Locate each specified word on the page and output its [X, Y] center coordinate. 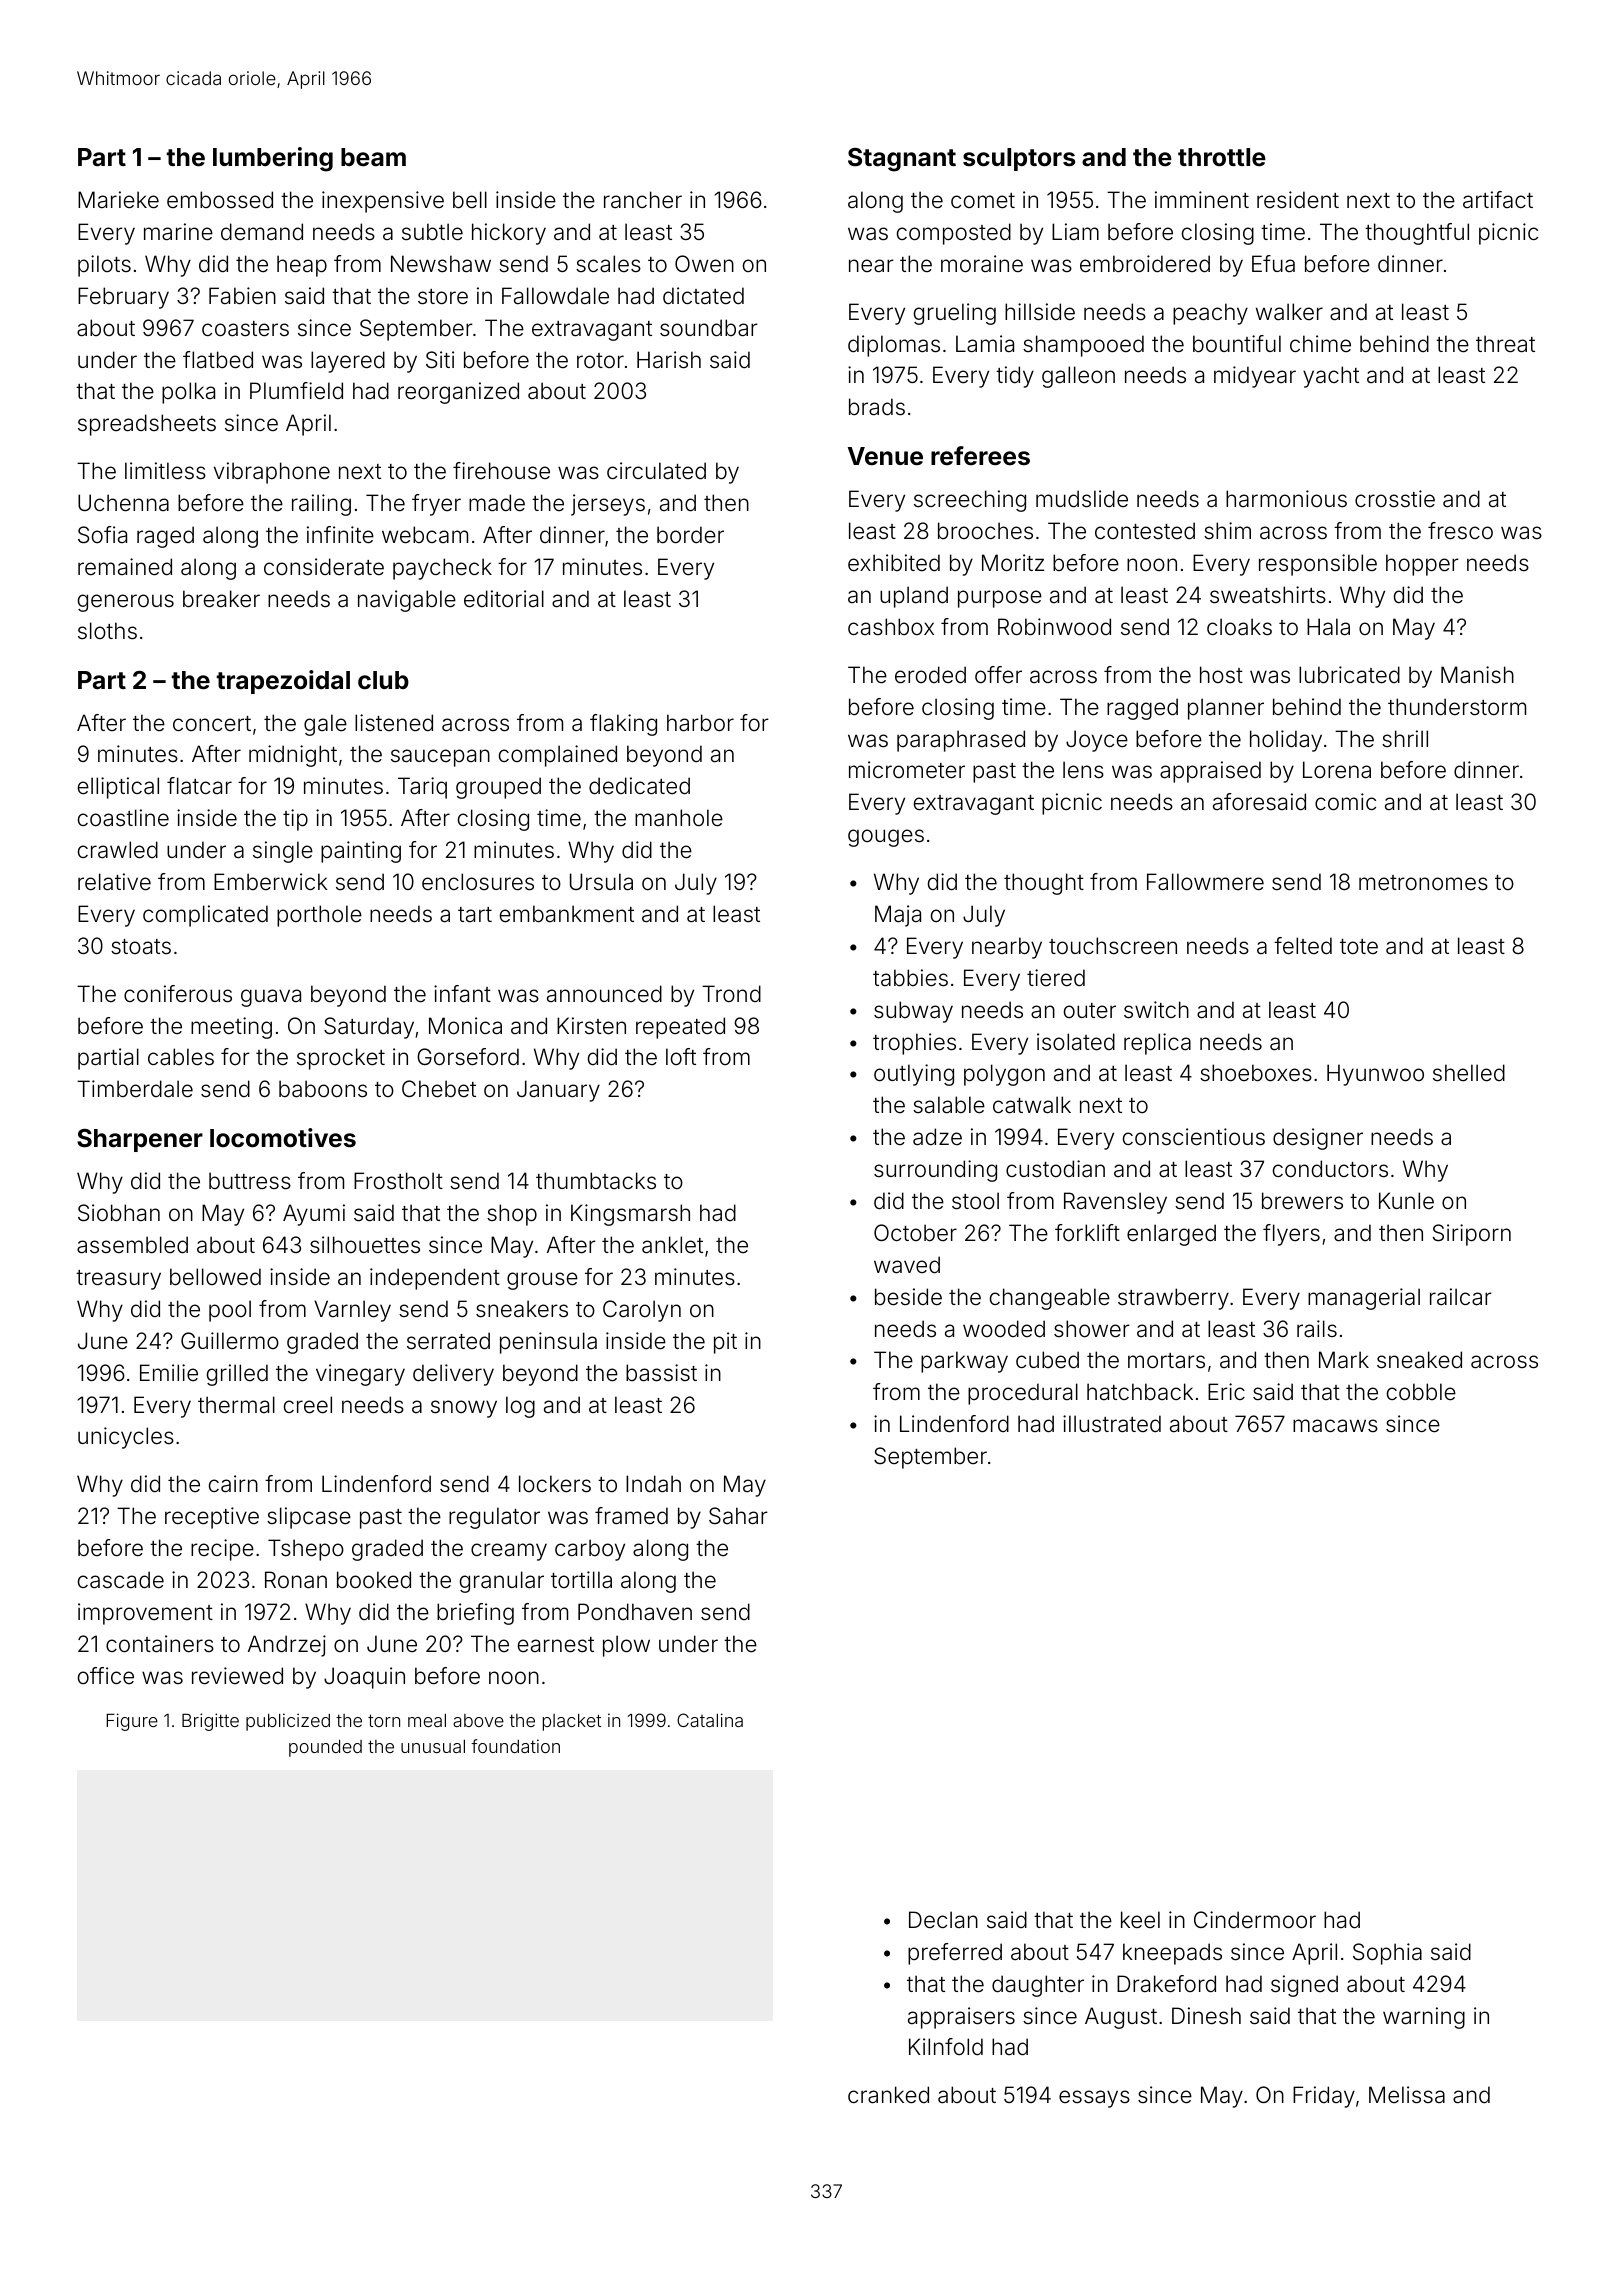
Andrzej [287, 1646]
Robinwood [1054, 627]
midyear [1255, 377]
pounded [325, 1748]
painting [361, 852]
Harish [669, 360]
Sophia [1387, 1954]
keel [1140, 1919]
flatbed [218, 360]
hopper [1422, 565]
